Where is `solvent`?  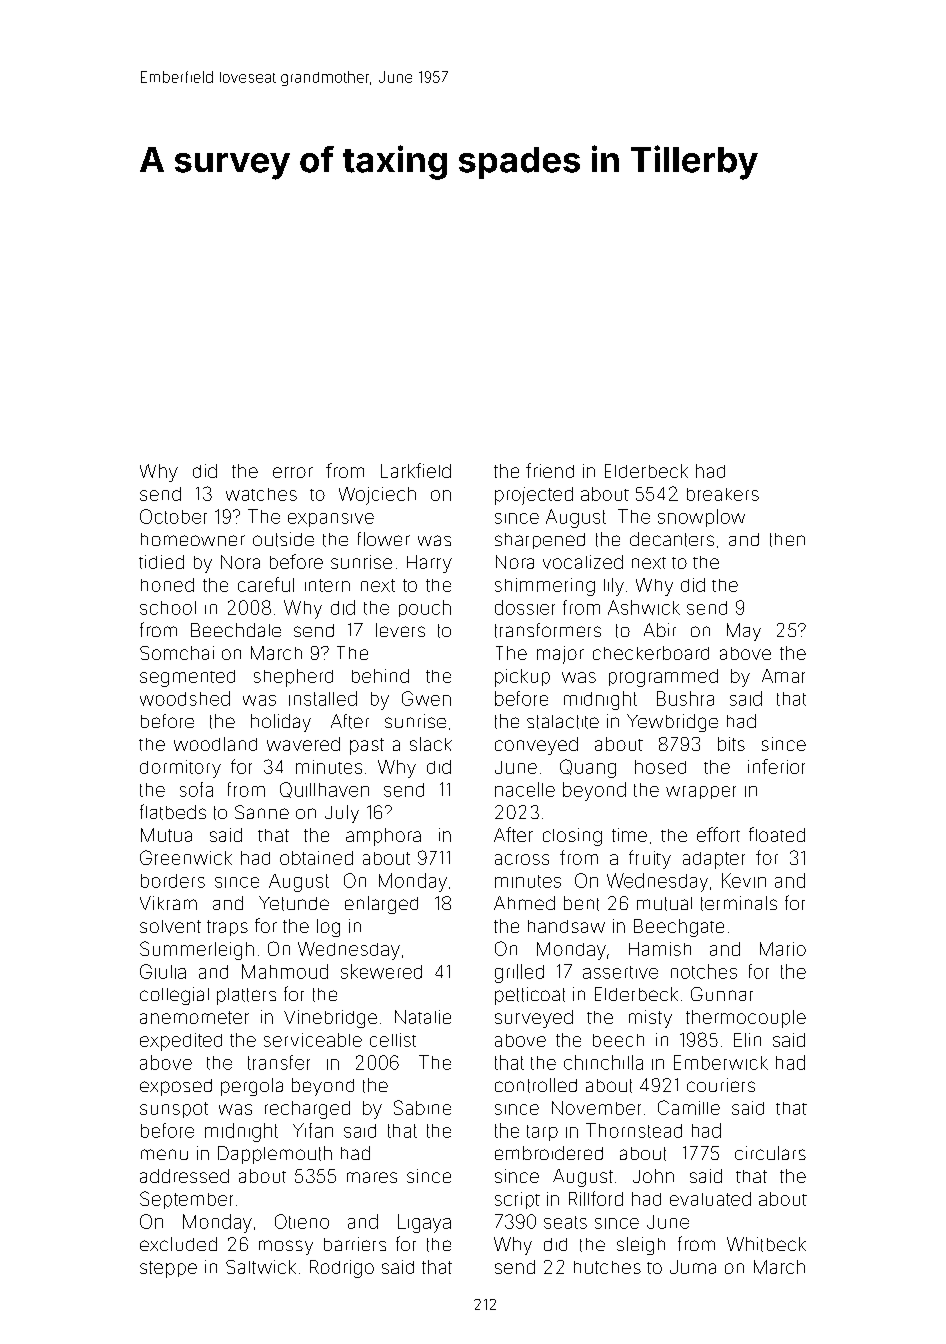
solvent is located at coordinates (170, 926).
